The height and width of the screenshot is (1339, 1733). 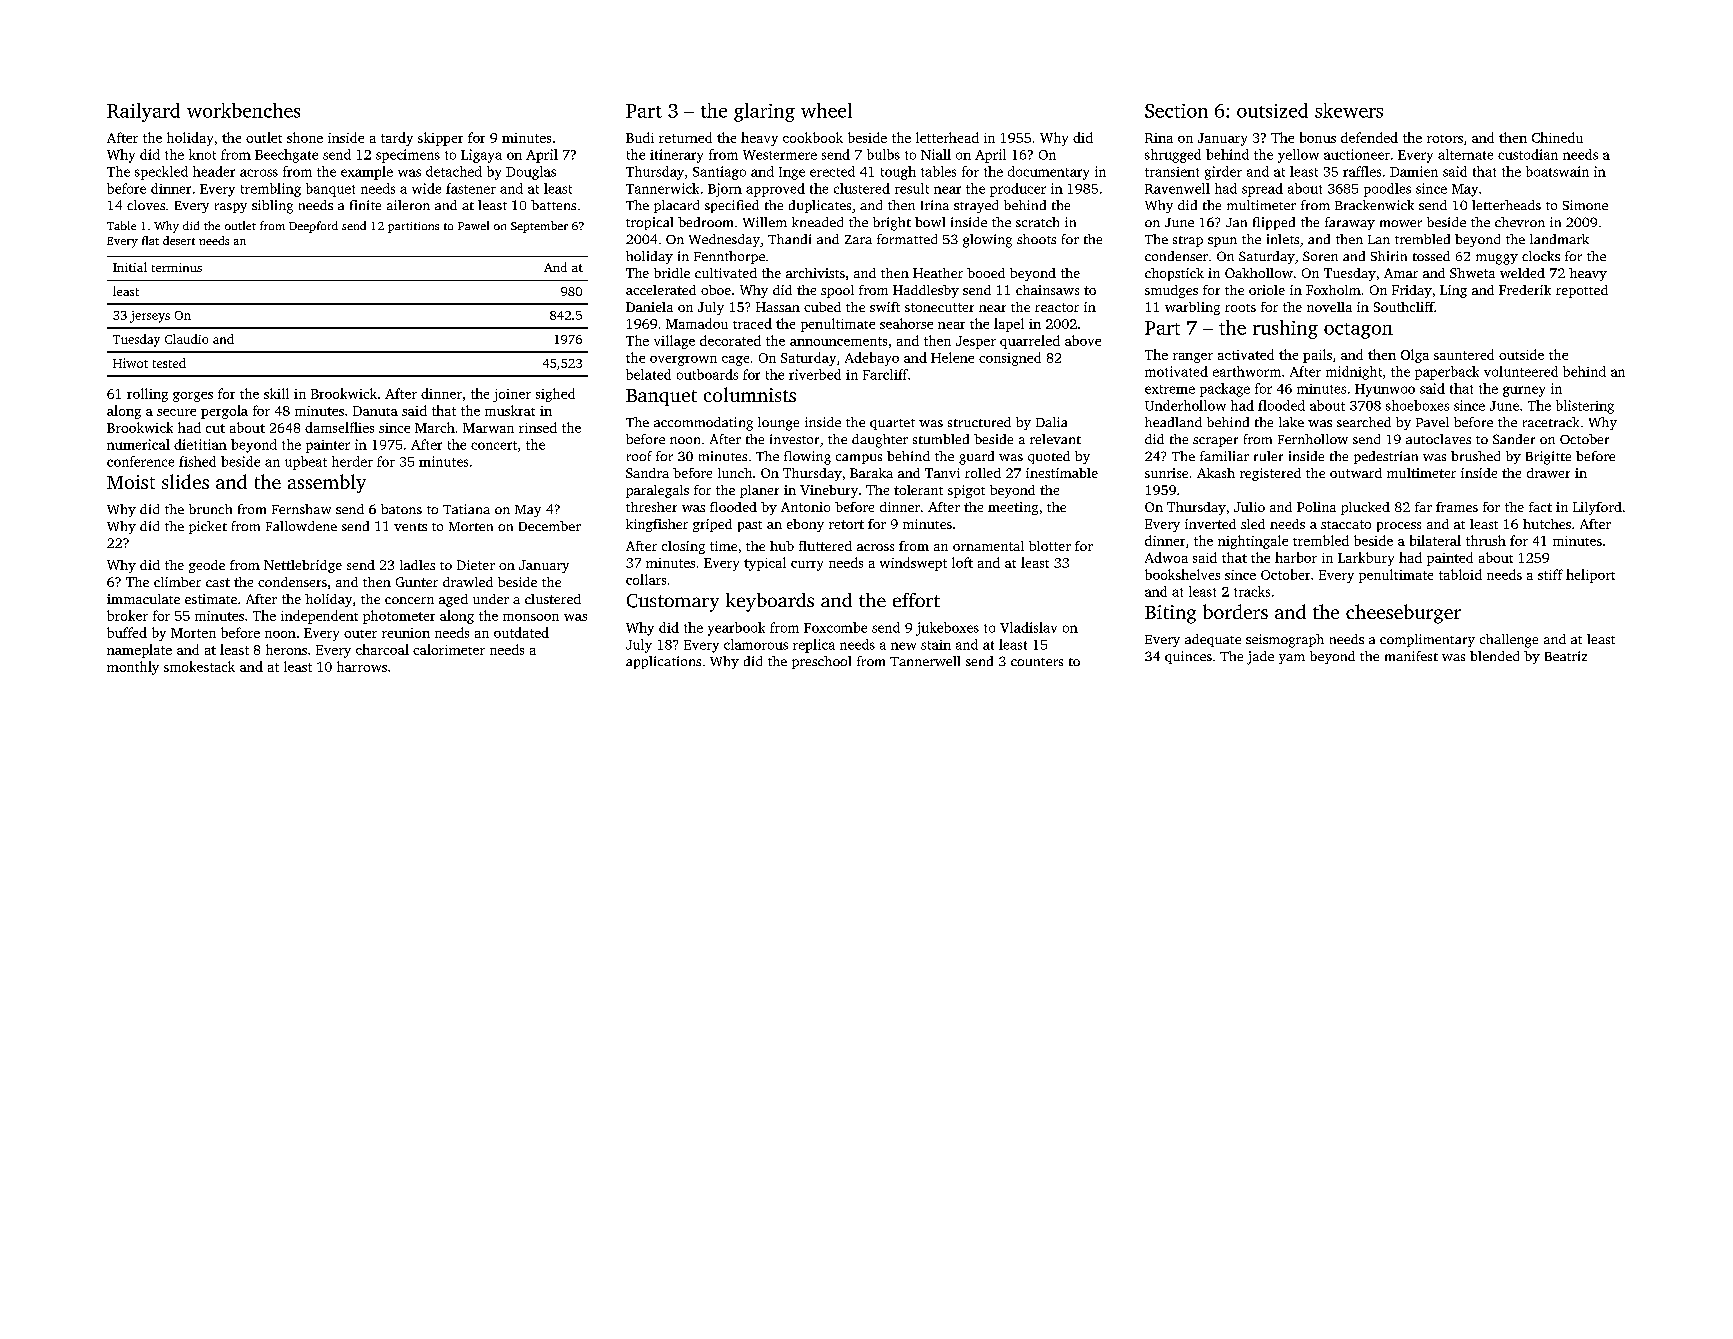 I want to click on outward, so click(x=1356, y=473).
